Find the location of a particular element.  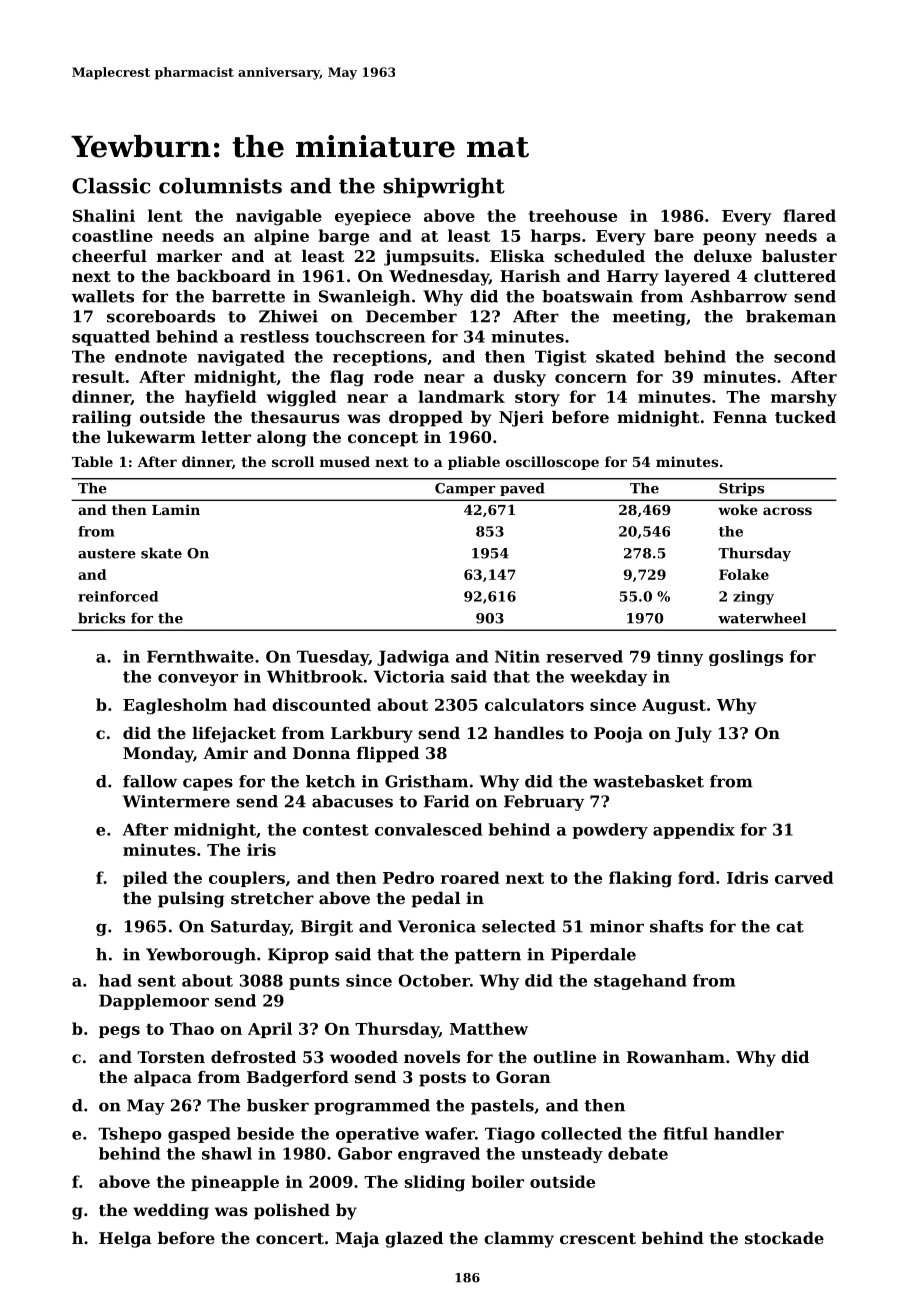

wallets is located at coordinates (102, 296).
